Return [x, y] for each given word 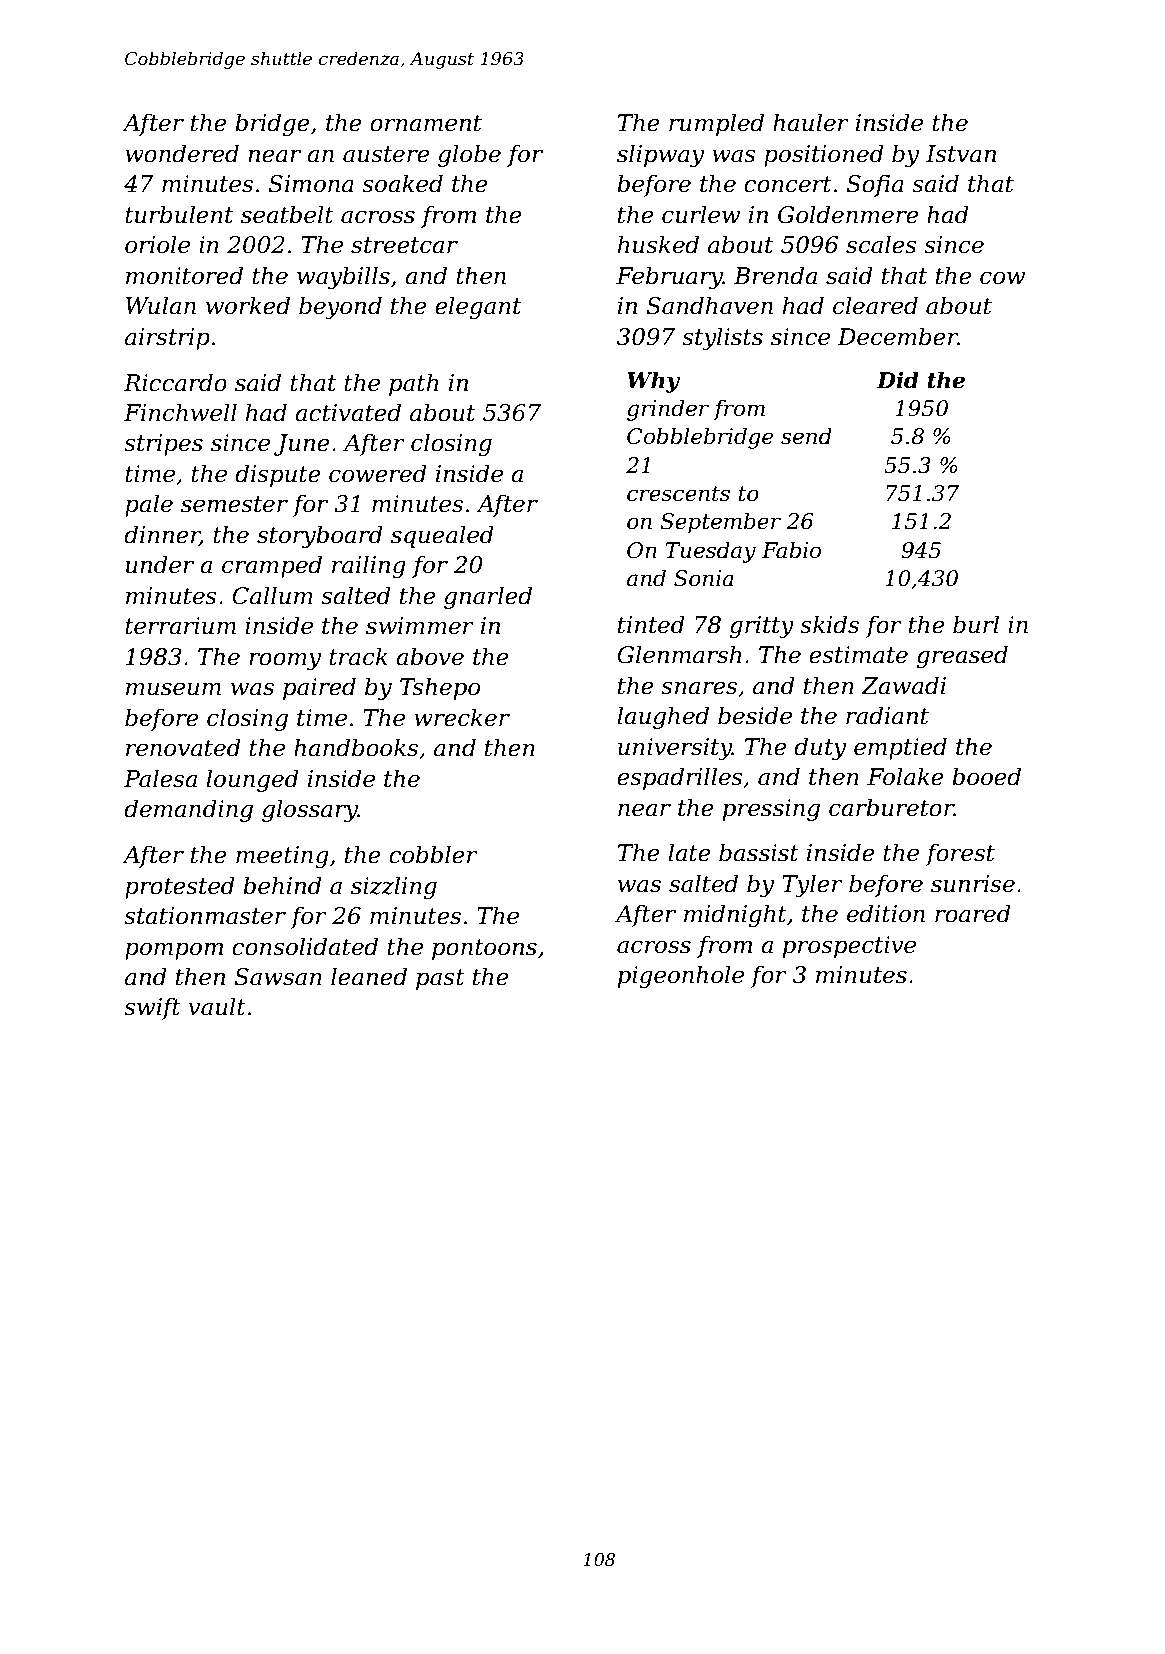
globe [469, 155]
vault [217, 1006]
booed [986, 776]
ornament [426, 123]
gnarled [488, 597]
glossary [310, 810]
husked [658, 244]
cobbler [433, 854]
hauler [811, 122]
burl [976, 624]
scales [881, 244]
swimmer [420, 626]
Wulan [161, 305]
